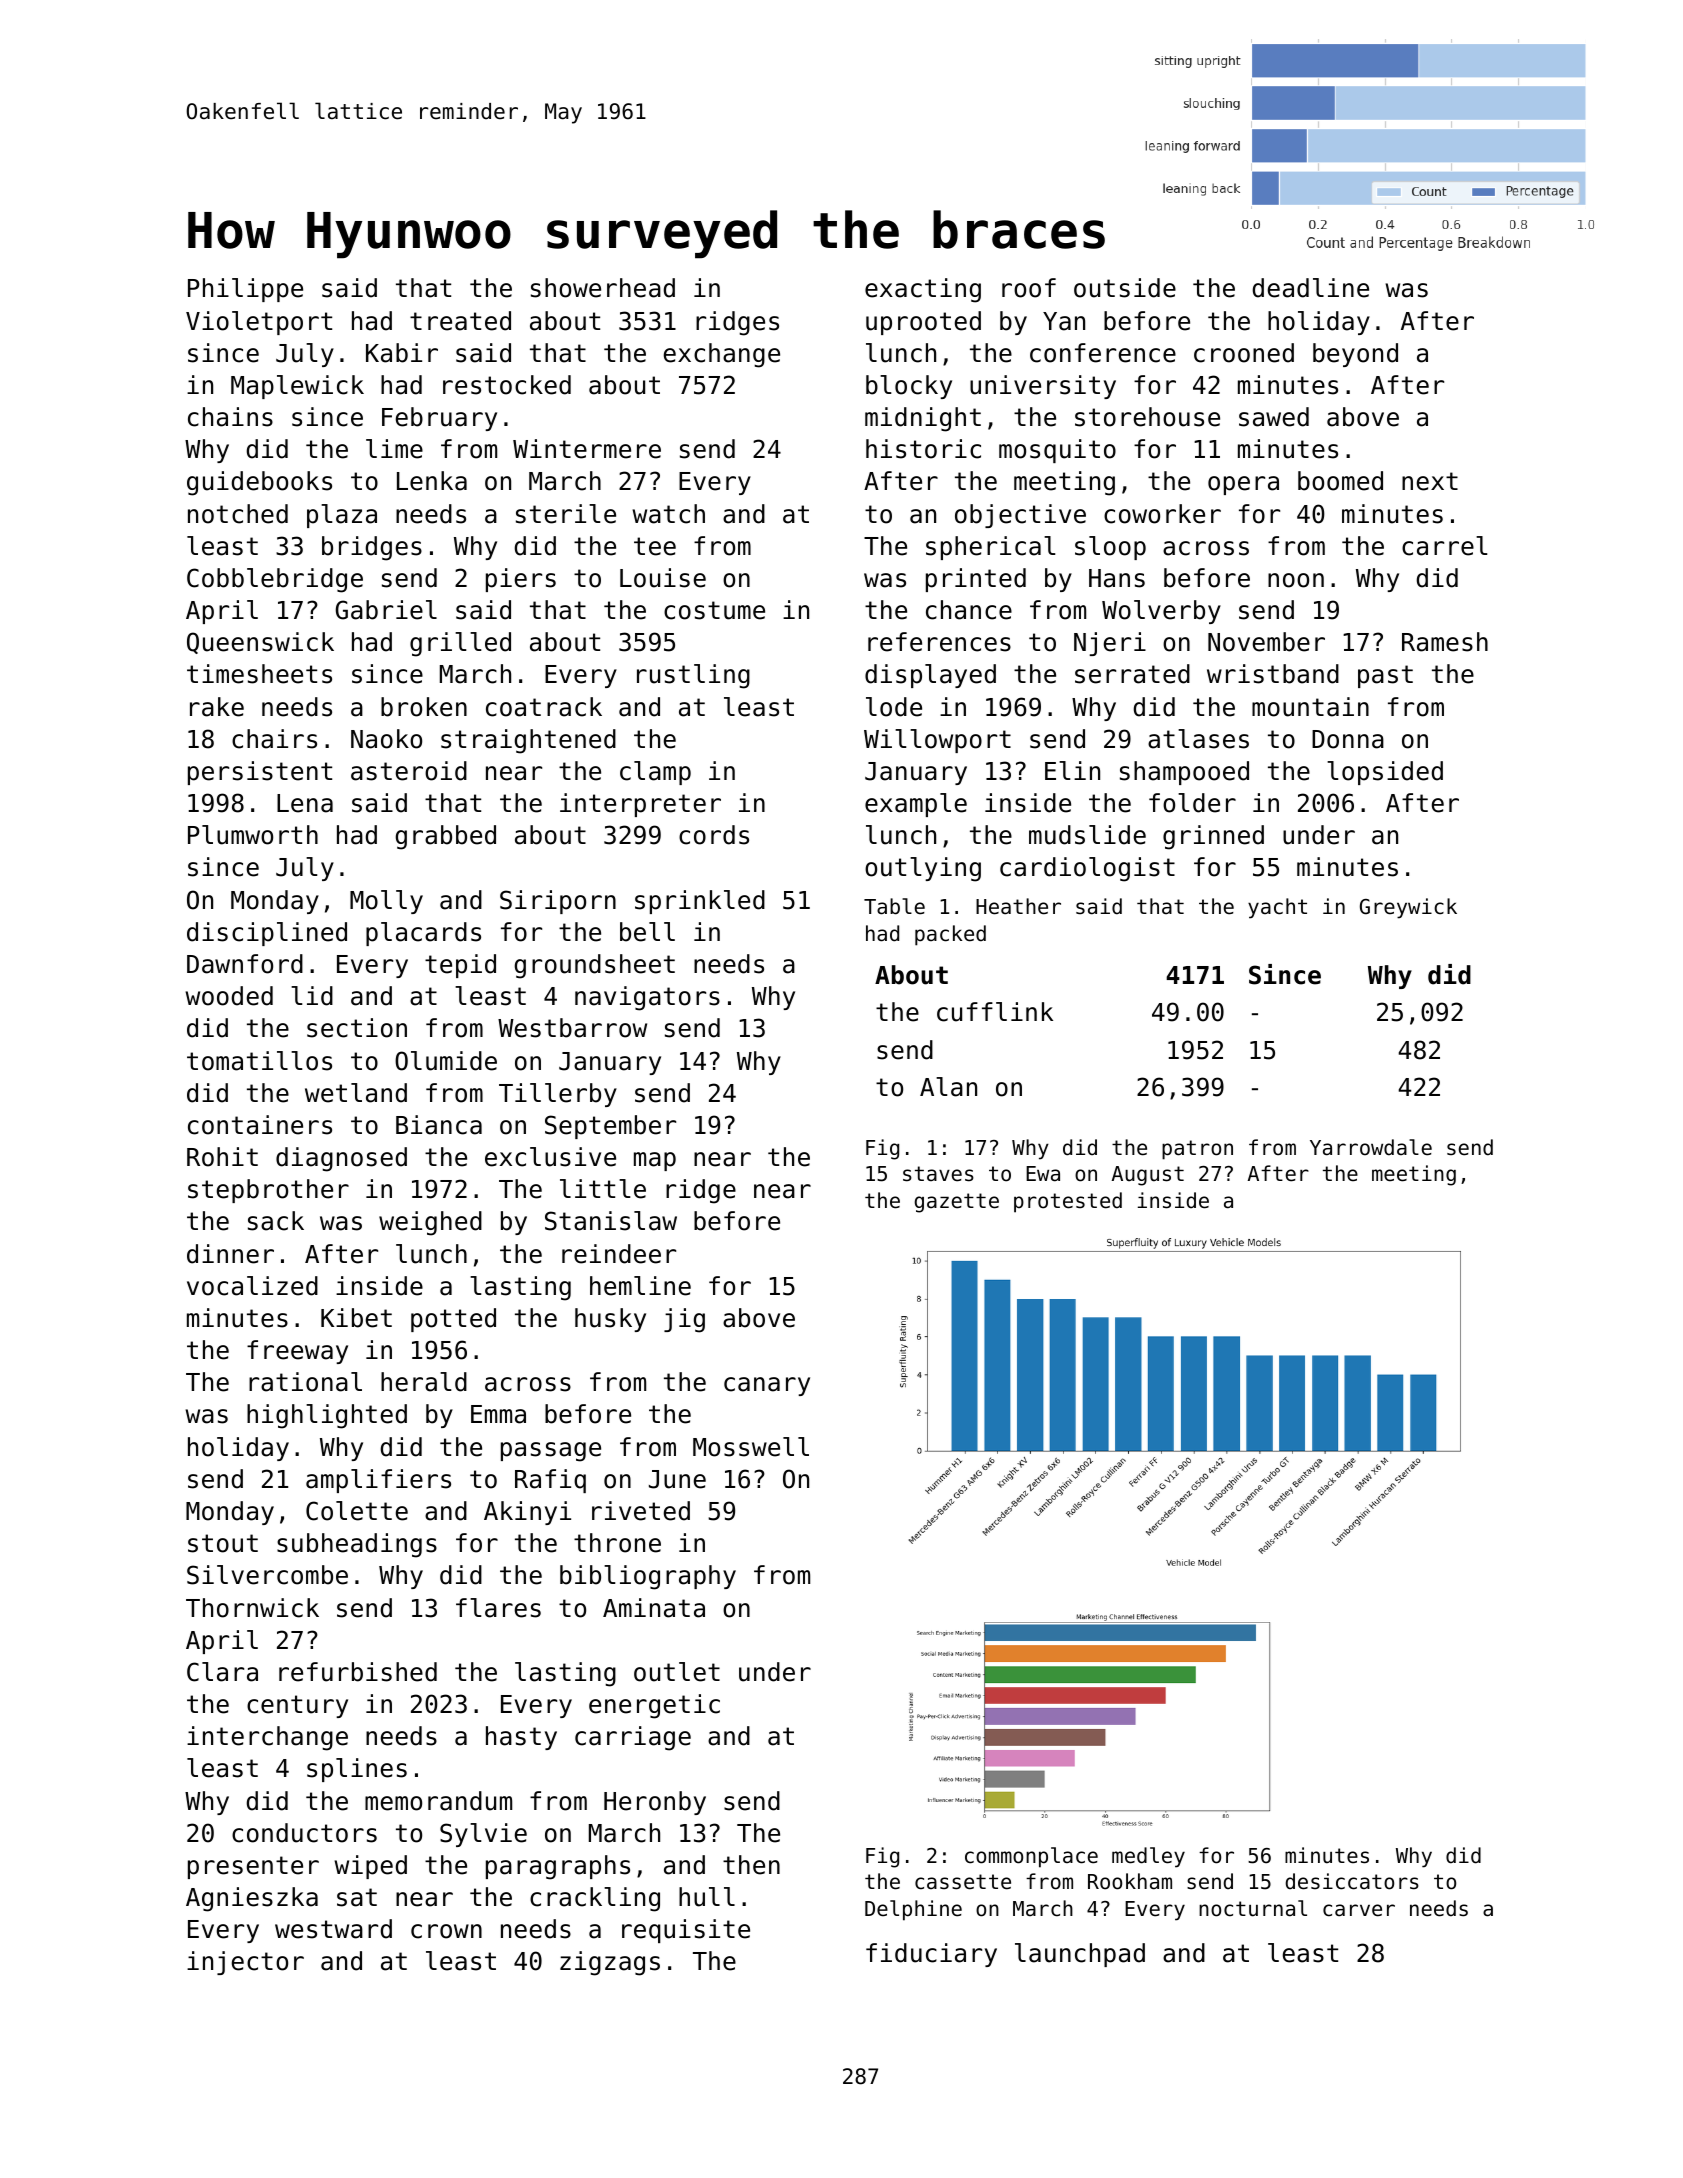  What do you see at coordinates (991, 548) in the document?
I see `spherical` at bounding box center [991, 548].
